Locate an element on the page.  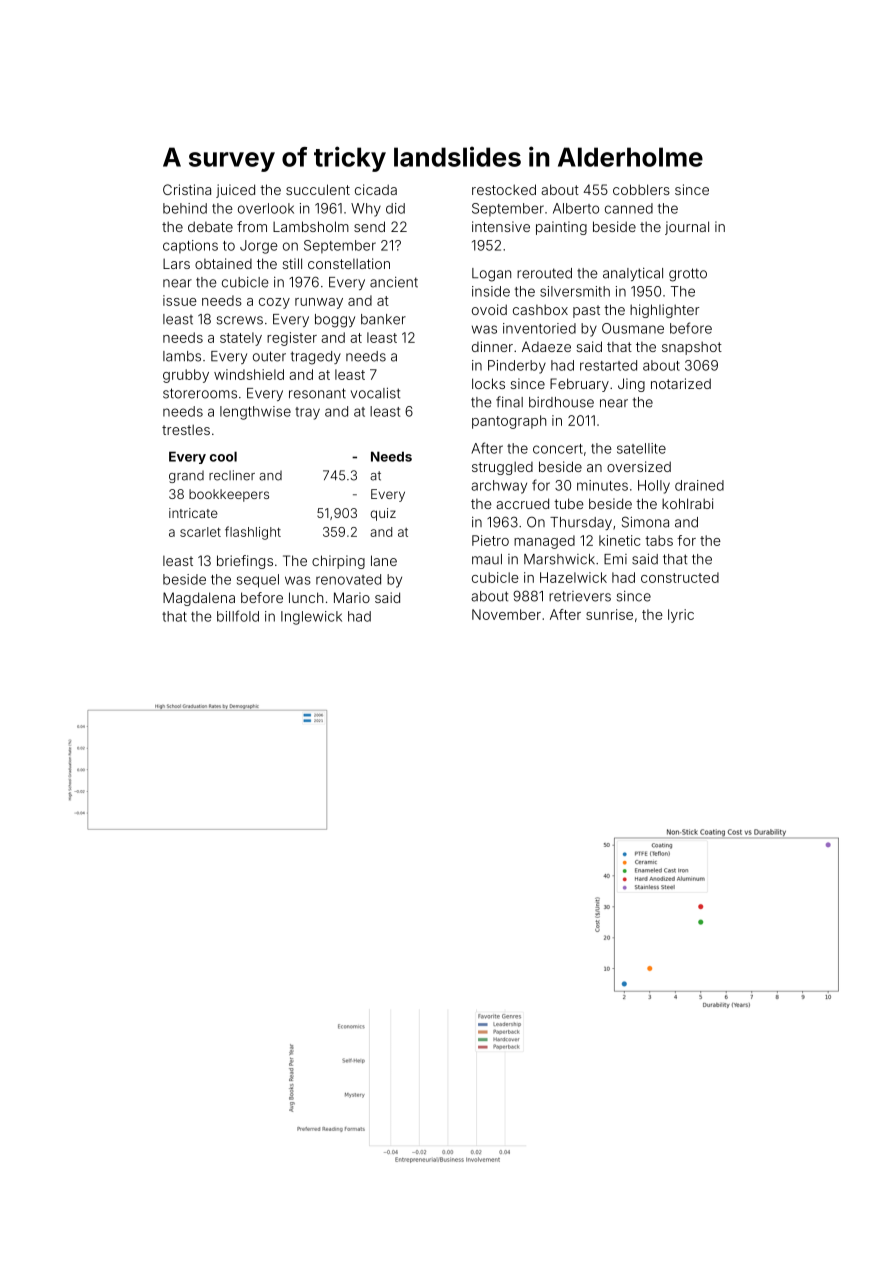
lyric is located at coordinates (681, 616).
